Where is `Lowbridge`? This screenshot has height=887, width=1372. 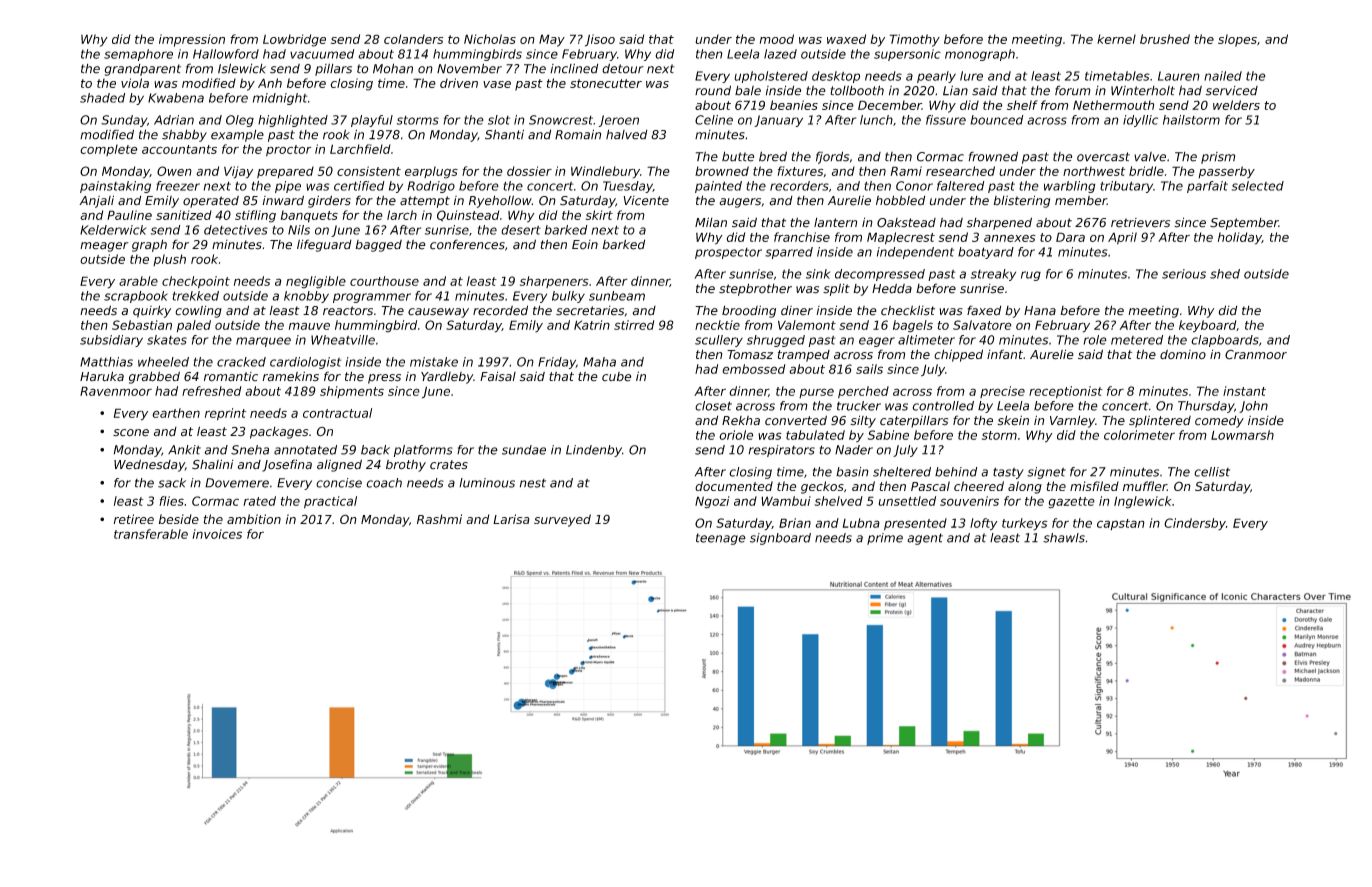 Lowbridge is located at coordinates (294, 40).
